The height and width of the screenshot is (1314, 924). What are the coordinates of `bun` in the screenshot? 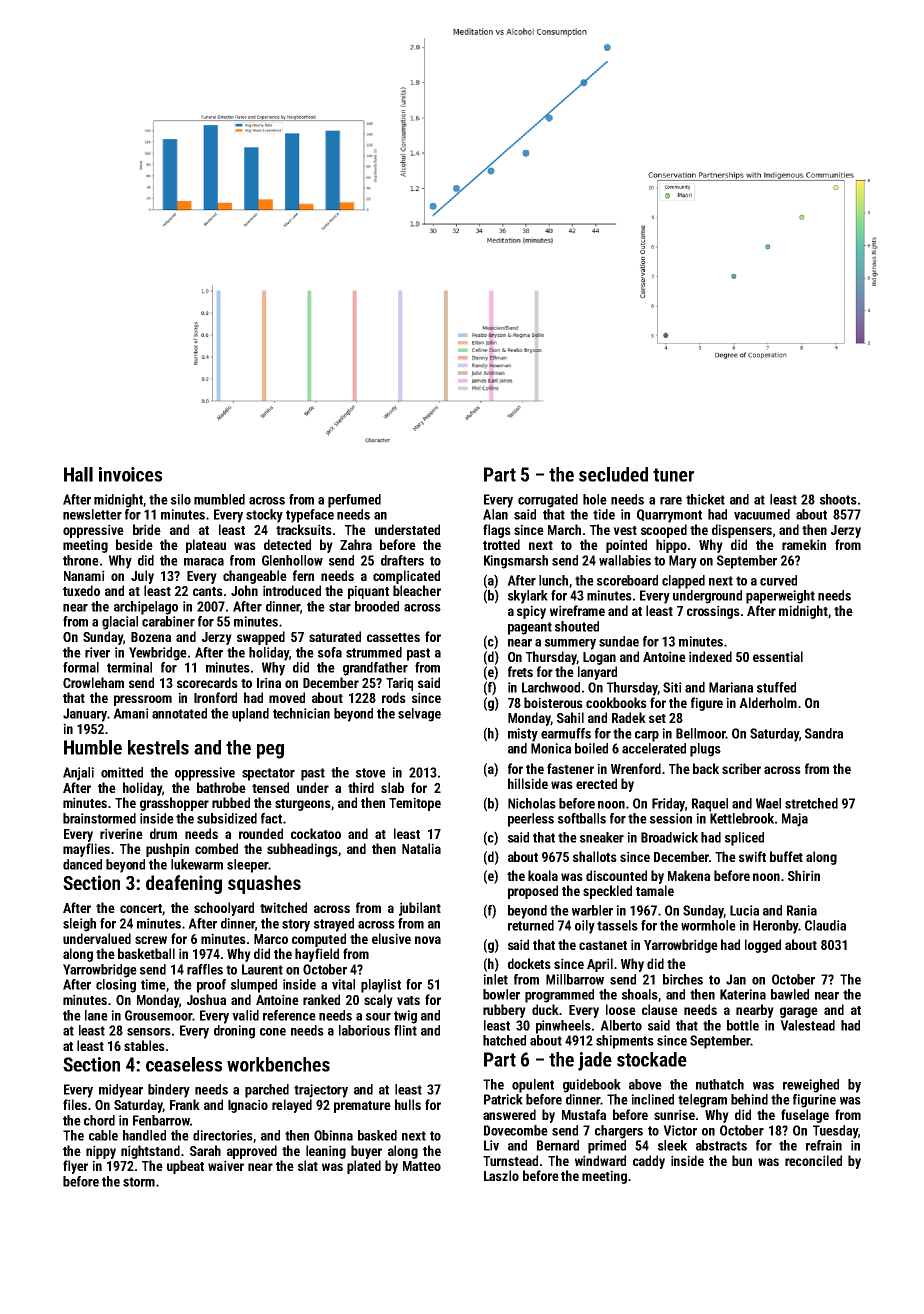 It's located at (742, 1160).
